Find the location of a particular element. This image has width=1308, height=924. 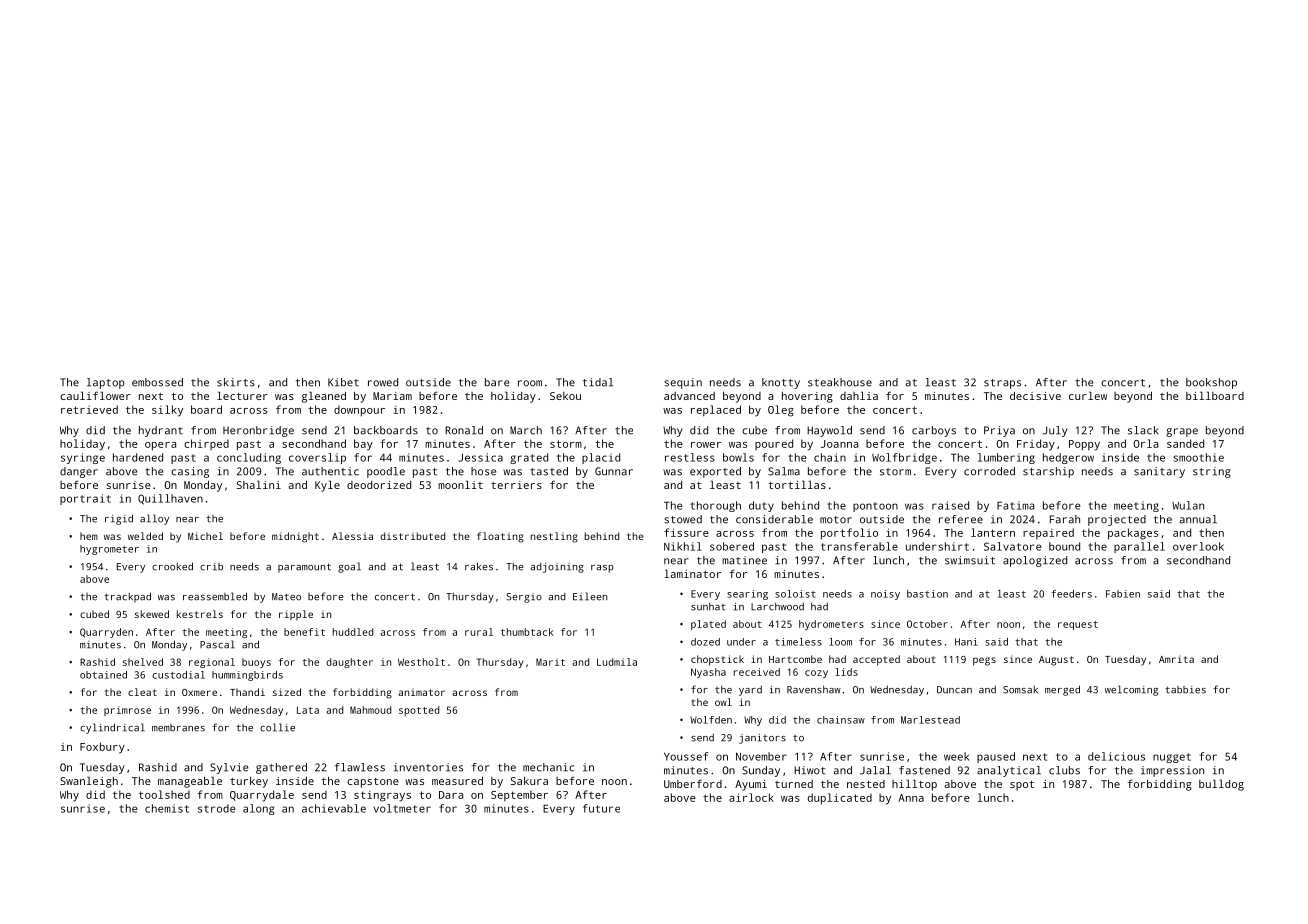

primrose is located at coordinates (127, 711).
